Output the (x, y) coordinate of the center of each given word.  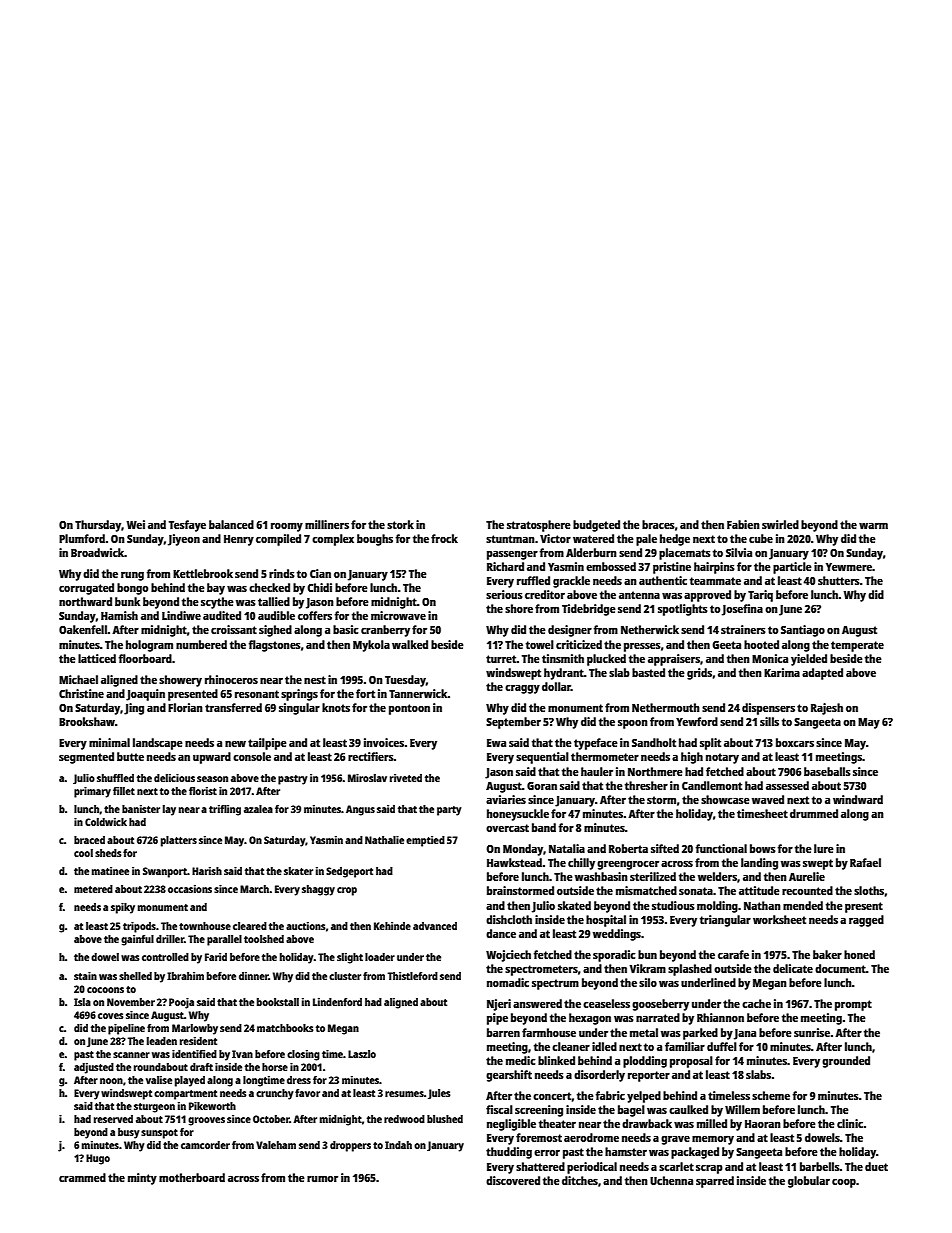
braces (658, 524)
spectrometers (541, 970)
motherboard (192, 1177)
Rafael (865, 862)
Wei (136, 524)
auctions (306, 926)
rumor (322, 1179)
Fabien (743, 524)
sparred (715, 1182)
